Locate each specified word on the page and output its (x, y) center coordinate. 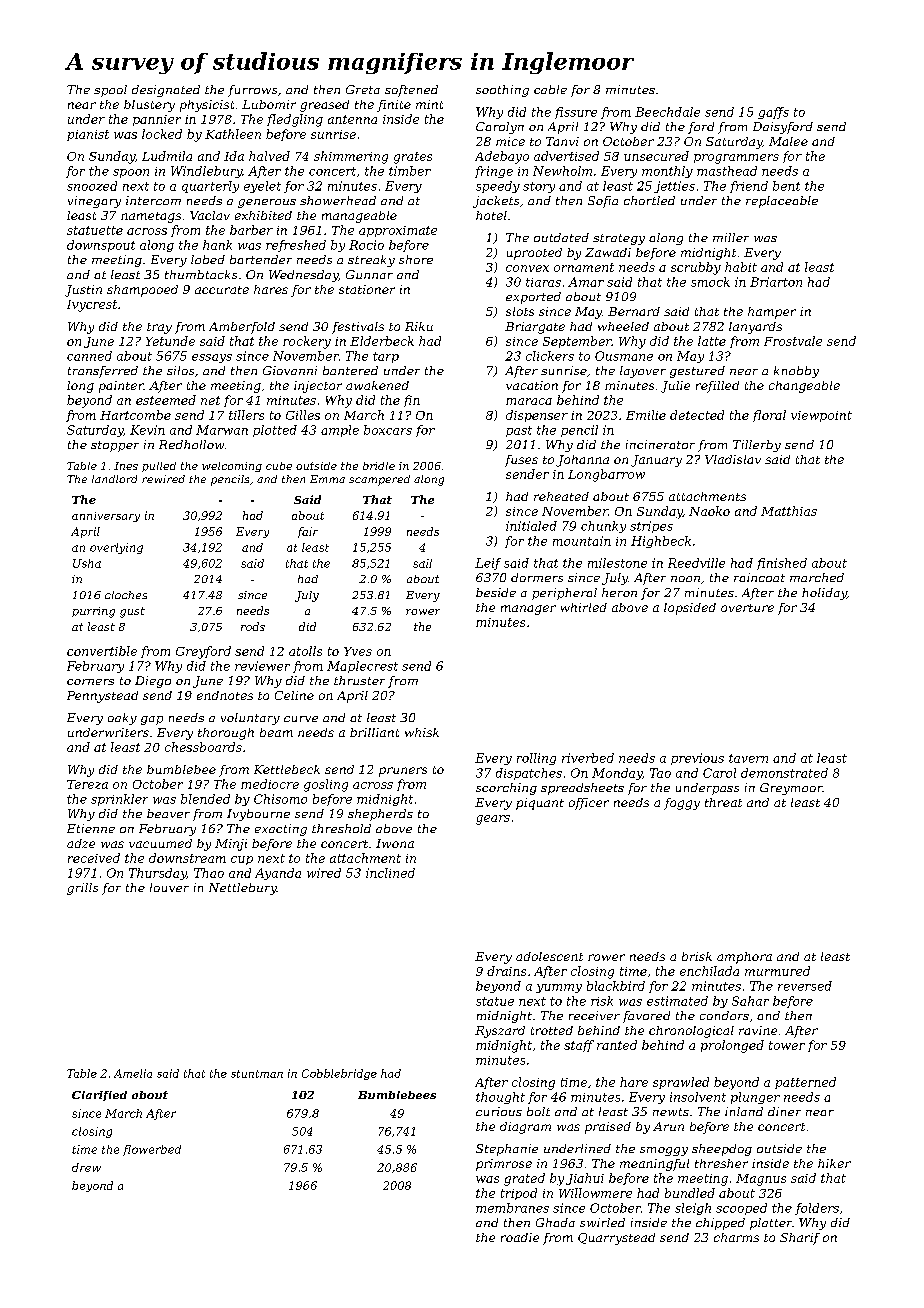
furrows (252, 91)
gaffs (773, 113)
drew (86, 1167)
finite (394, 106)
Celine (294, 695)
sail (422, 563)
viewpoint (821, 416)
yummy (559, 988)
